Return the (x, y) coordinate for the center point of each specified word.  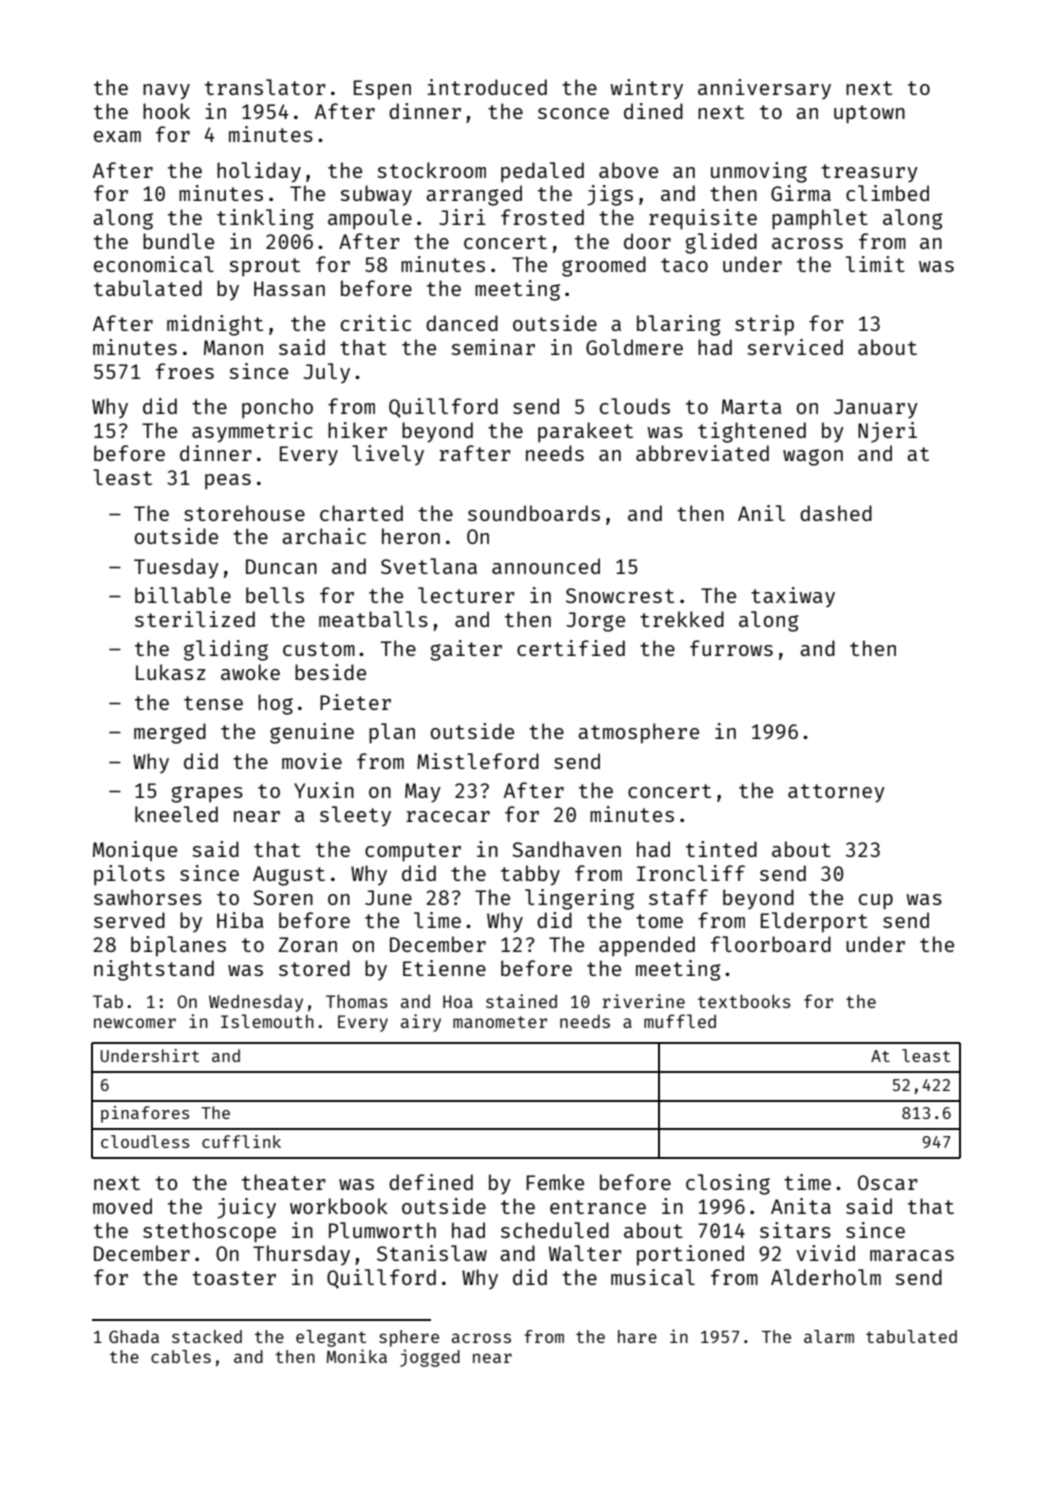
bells (275, 595)
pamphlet (820, 219)
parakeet (585, 432)
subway (376, 195)
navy (166, 92)
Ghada (134, 1336)
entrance (598, 1207)
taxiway (793, 597)
